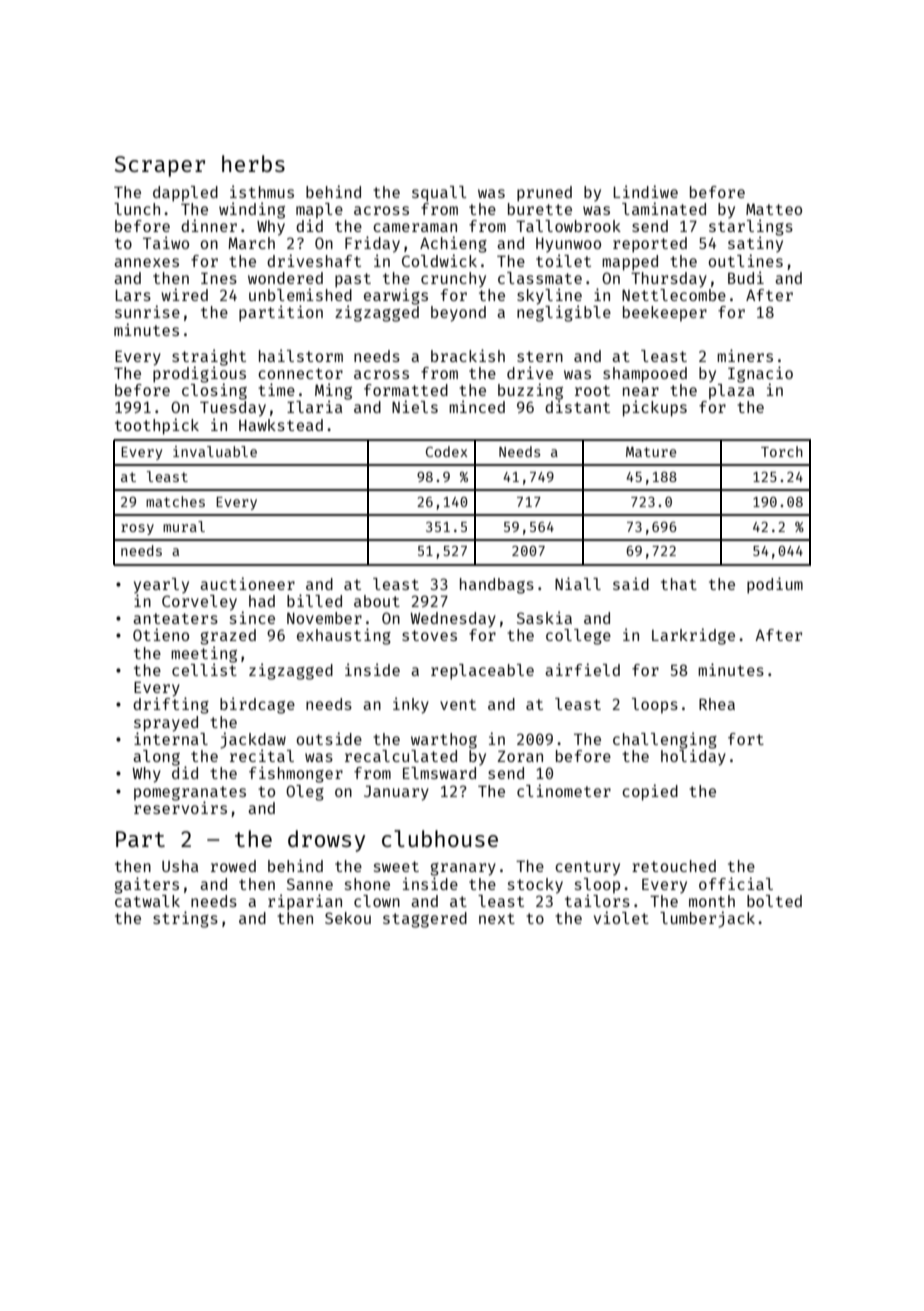 The width and height of the page is (924, 1311). I want to click on auctioneer, so click(247, 583).
